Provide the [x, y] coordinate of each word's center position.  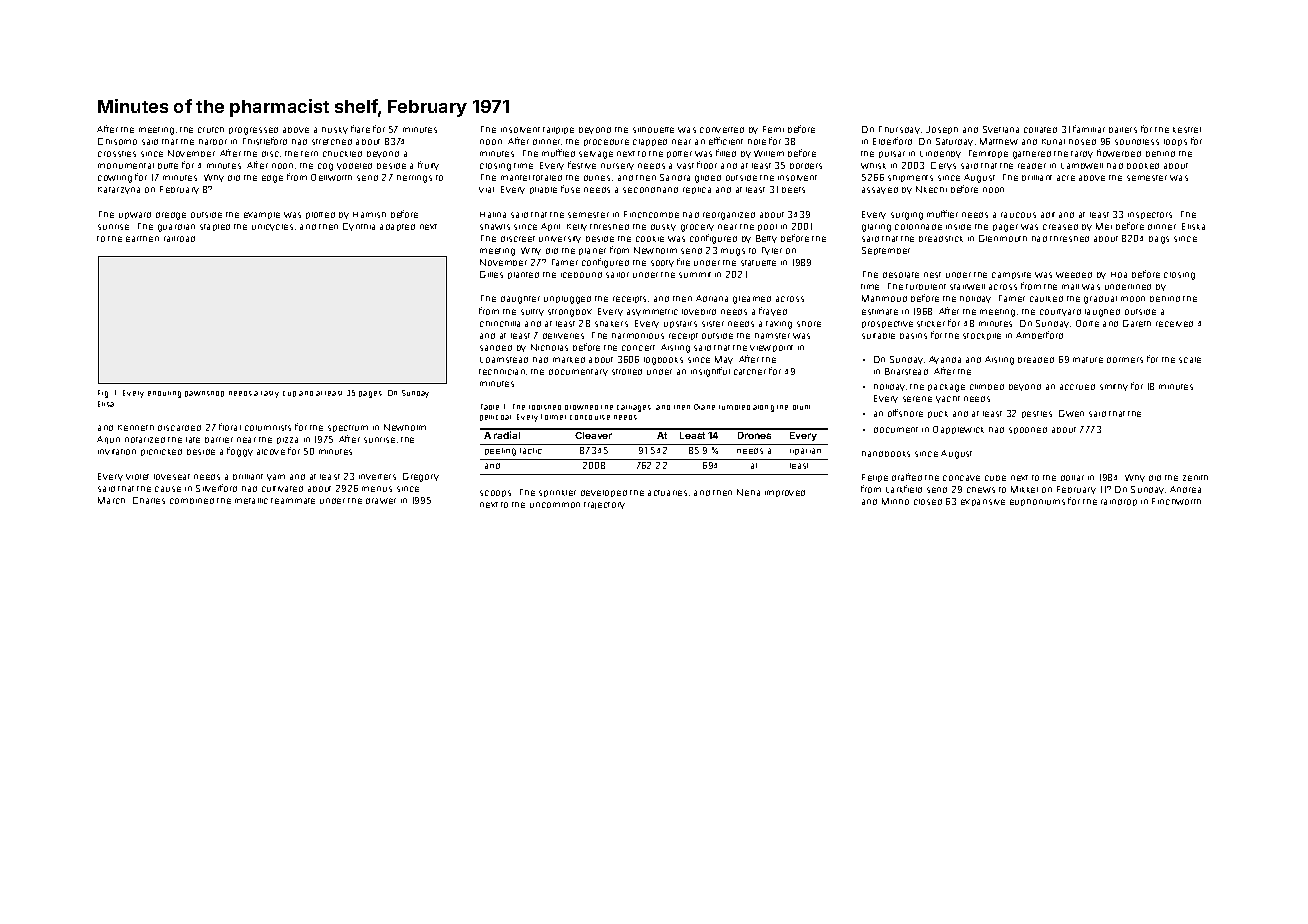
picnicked [161, 452]
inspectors [1150, 215]
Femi [773, 129]
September [886, 251]
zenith [1195, 478]
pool [767, 227]
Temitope [988, 154]
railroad [179, 239]
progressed [253, 131]
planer [592, 251]
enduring [164, 394]
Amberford [1039, 335]
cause [168, 489]
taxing [779, 325]
